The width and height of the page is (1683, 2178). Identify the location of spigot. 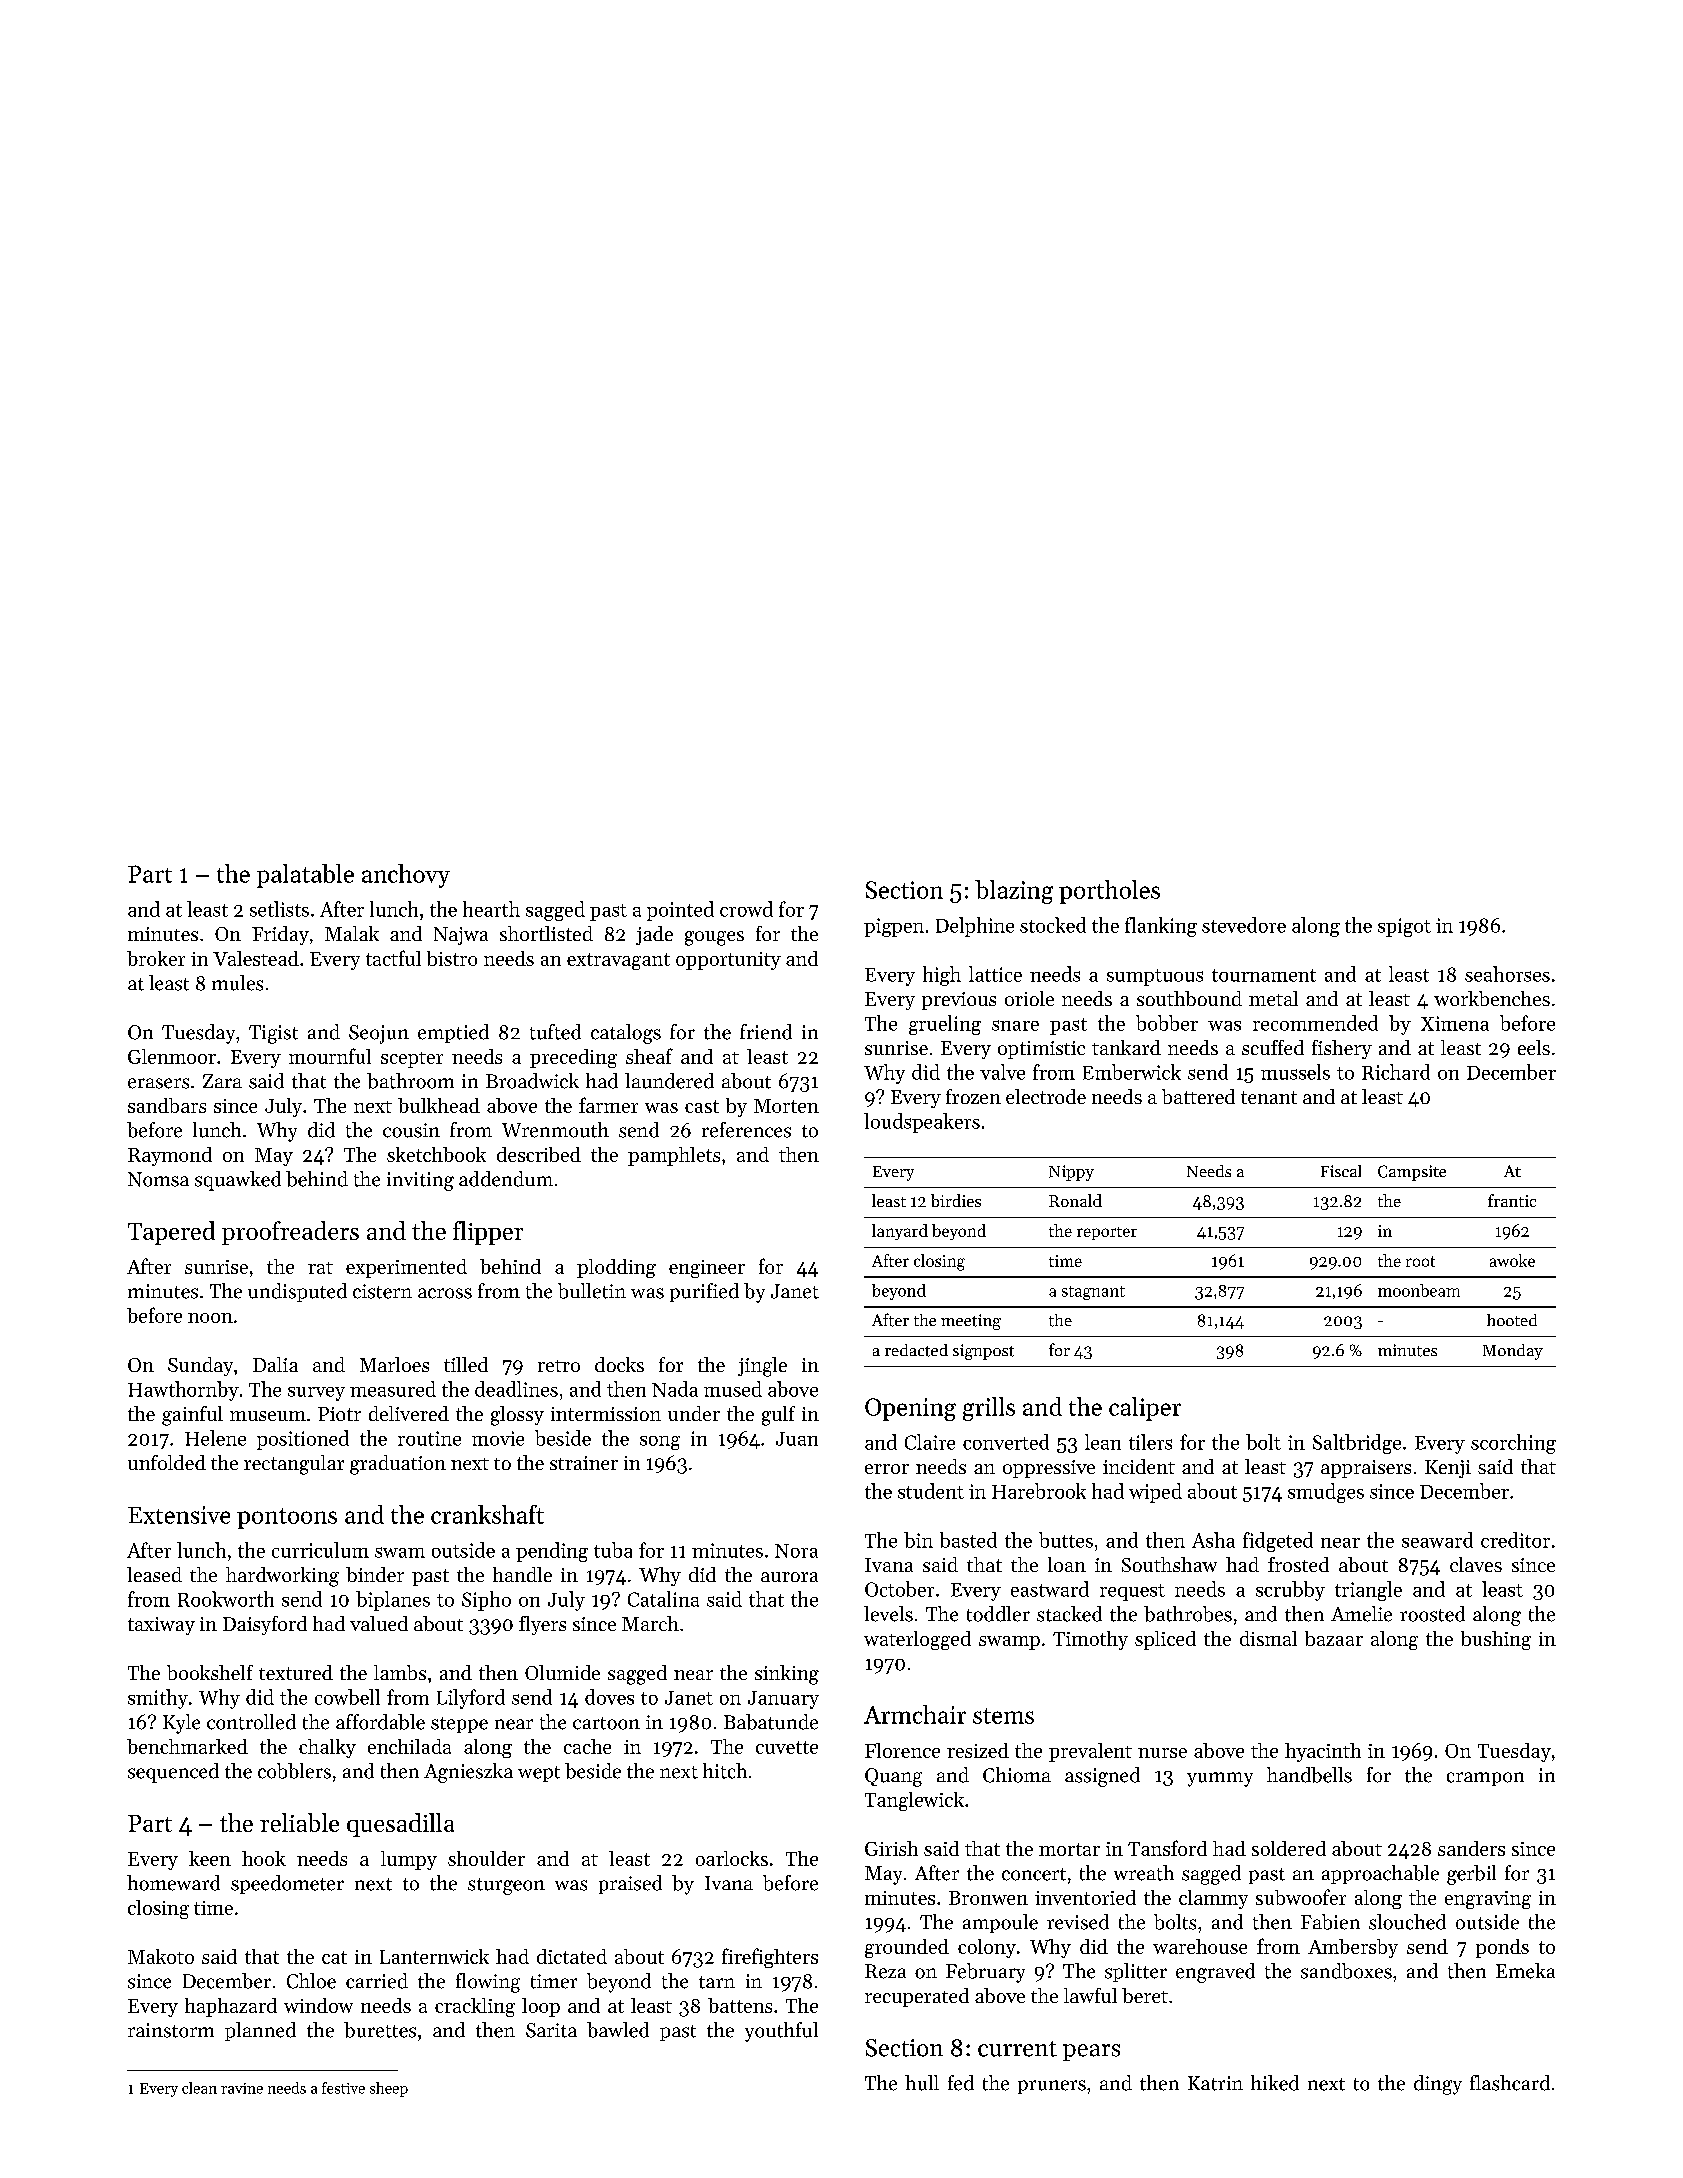
(1404, 927).
